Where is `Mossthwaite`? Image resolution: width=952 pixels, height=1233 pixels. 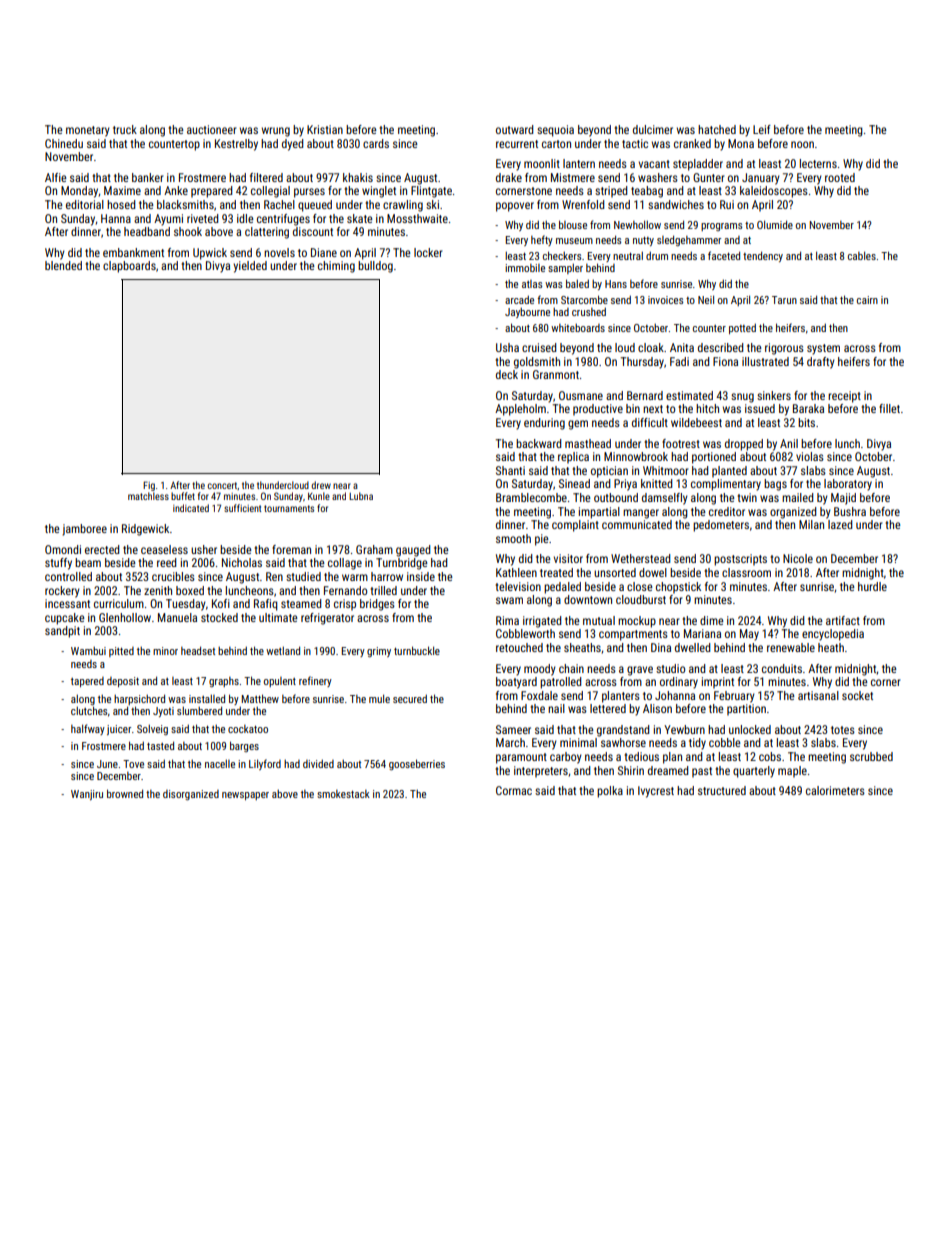
Mossthwaite is located at coordinates (417, 218).
